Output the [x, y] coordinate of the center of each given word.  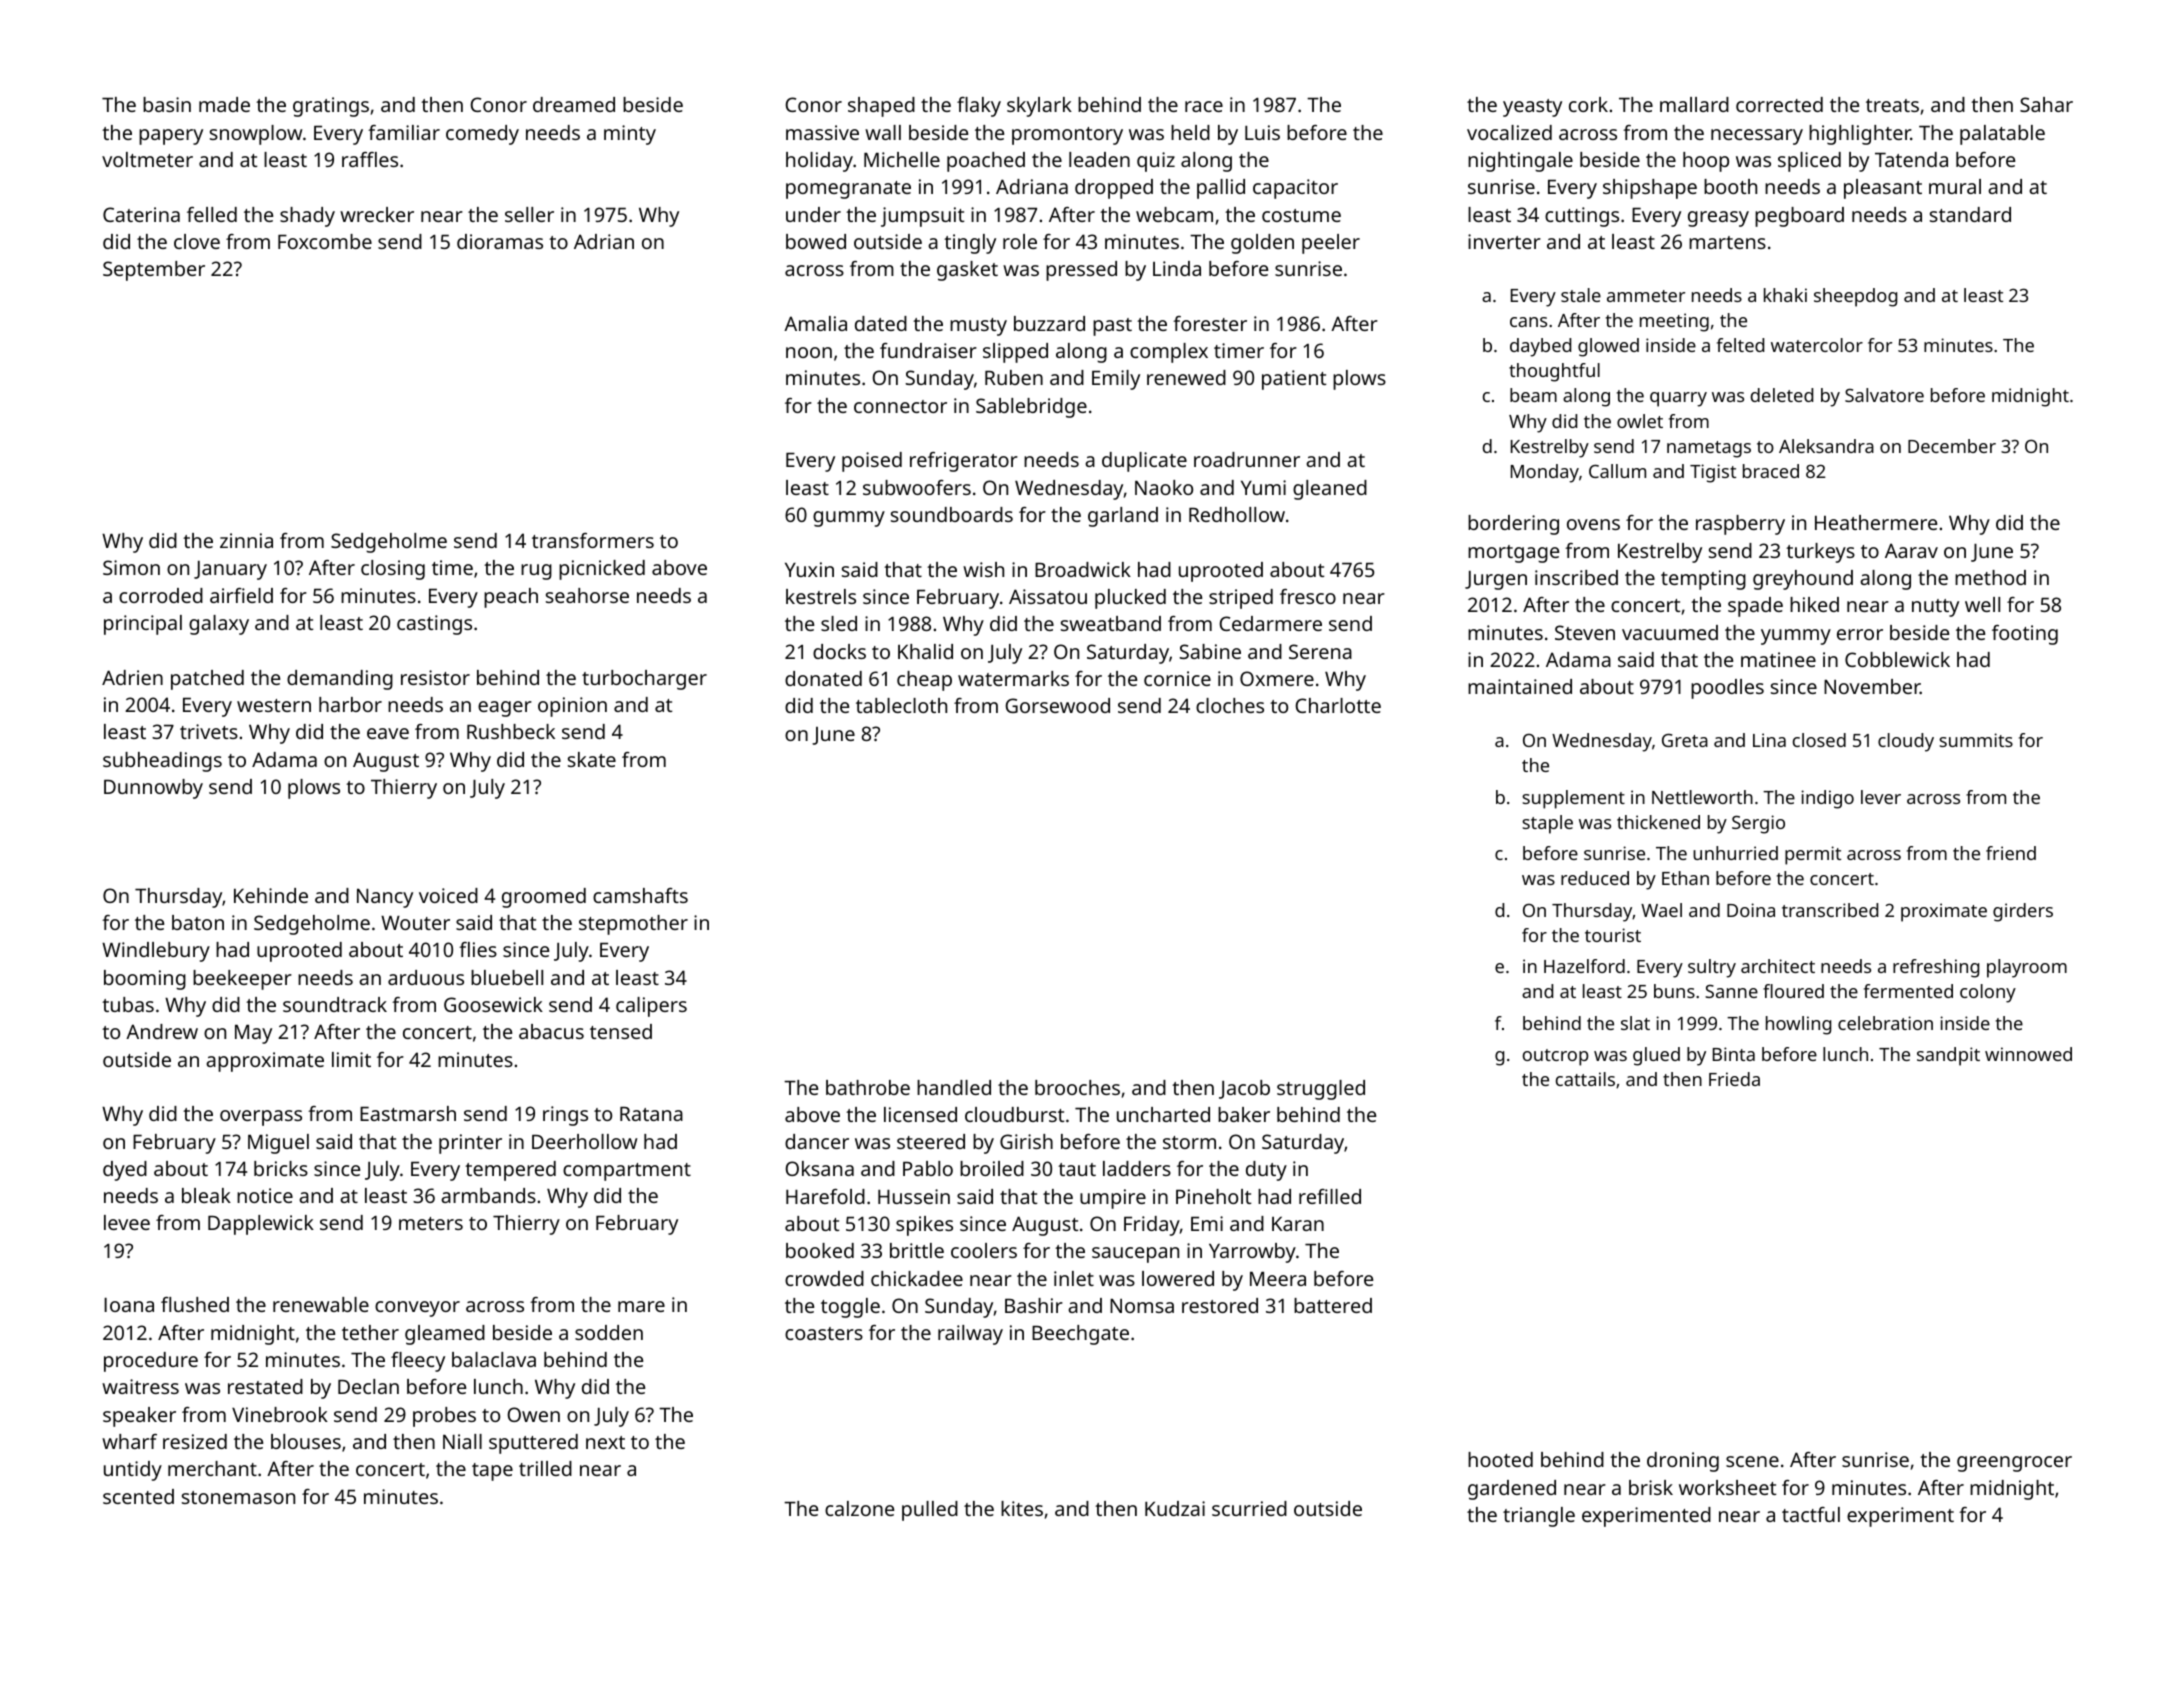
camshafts [640, 895]
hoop [1706, 162]
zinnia [246, 540]
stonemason [238, 1497]
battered [1333, 1305]
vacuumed [1670, 632]
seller [529, 214]
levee [127, 1222]
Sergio [1758, 824]
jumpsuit [922, 217]
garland [1123, 517]
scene [1752, 1461]
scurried [1249, 1508]
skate [592, 759]
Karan [1298, 1224]
